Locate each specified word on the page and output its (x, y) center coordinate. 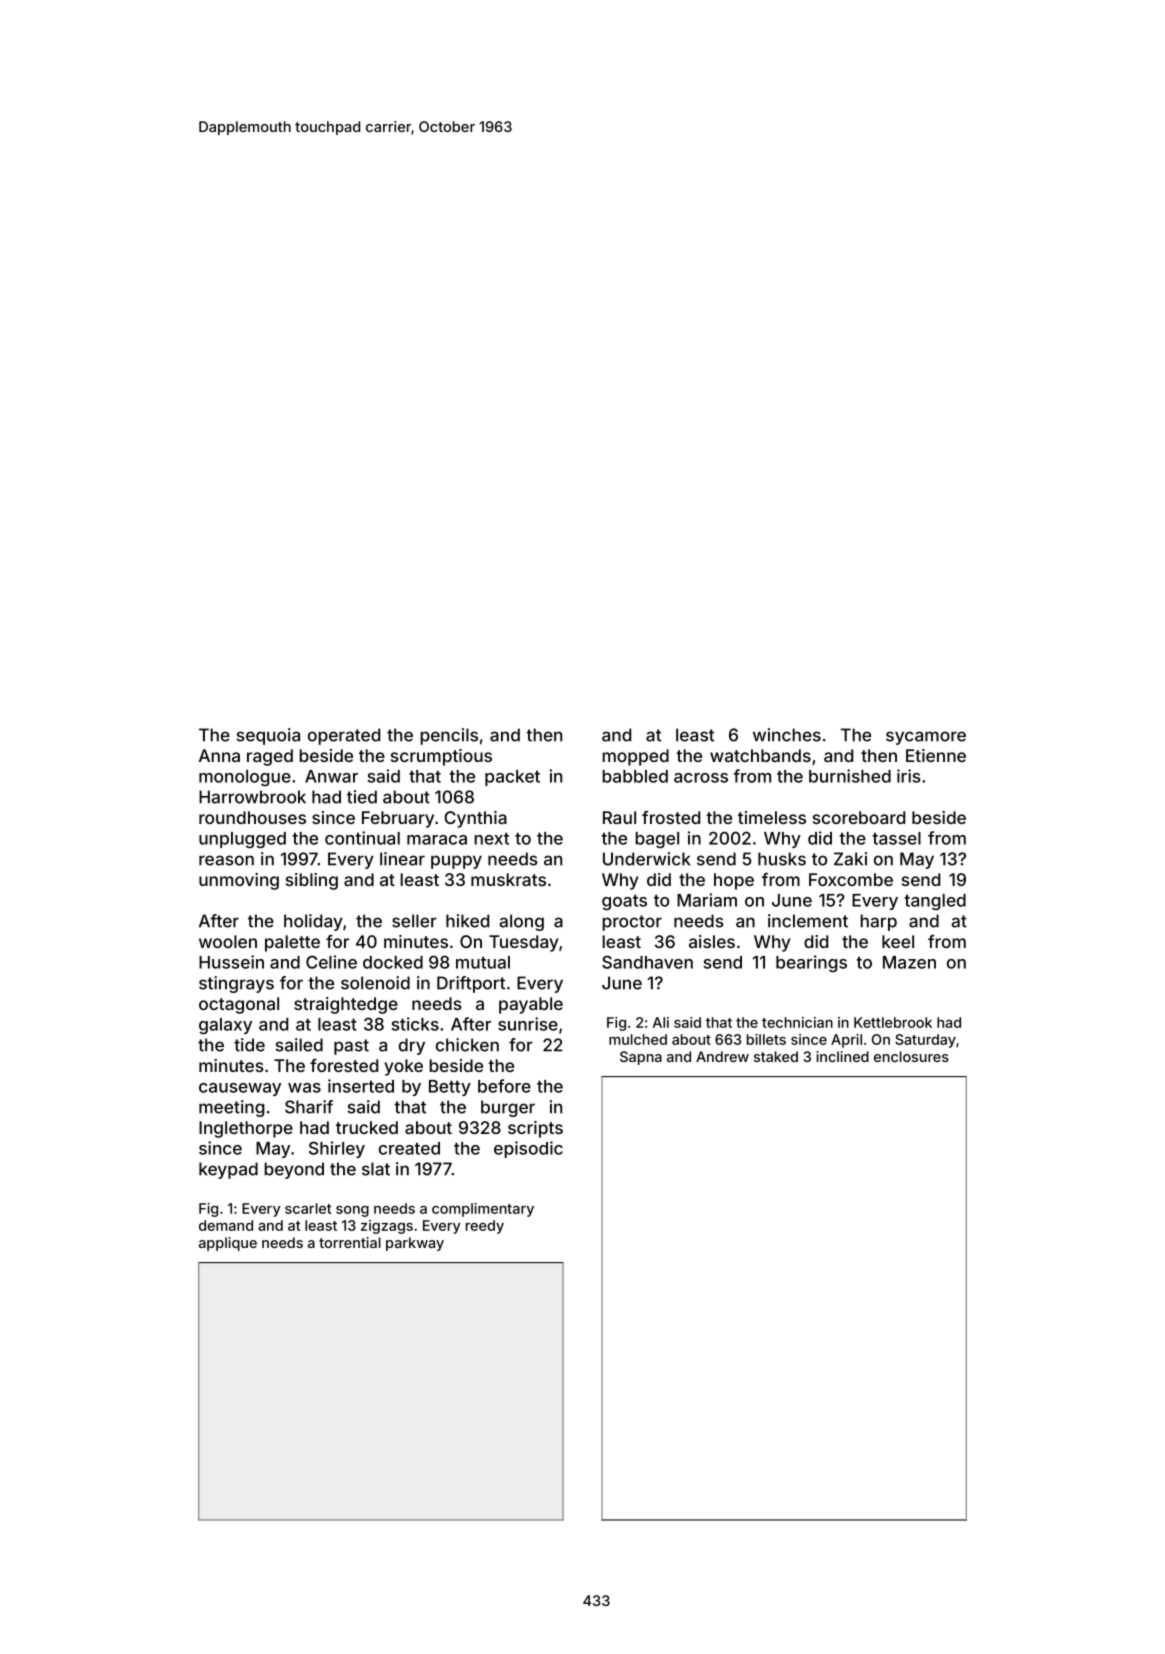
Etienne (936, 755)
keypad (228, 1170)
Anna (219, 755)
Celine (331, 962)
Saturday (925, 1041)
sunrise (528, 1024)
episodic (528, 1149)
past (351, 1047)
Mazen (909, 962)
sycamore (926, 738)
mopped (635, 757)
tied (362, 797)
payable (531, 1005)
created (409, 1148)
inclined (843, 1056)
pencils (449, 736)
